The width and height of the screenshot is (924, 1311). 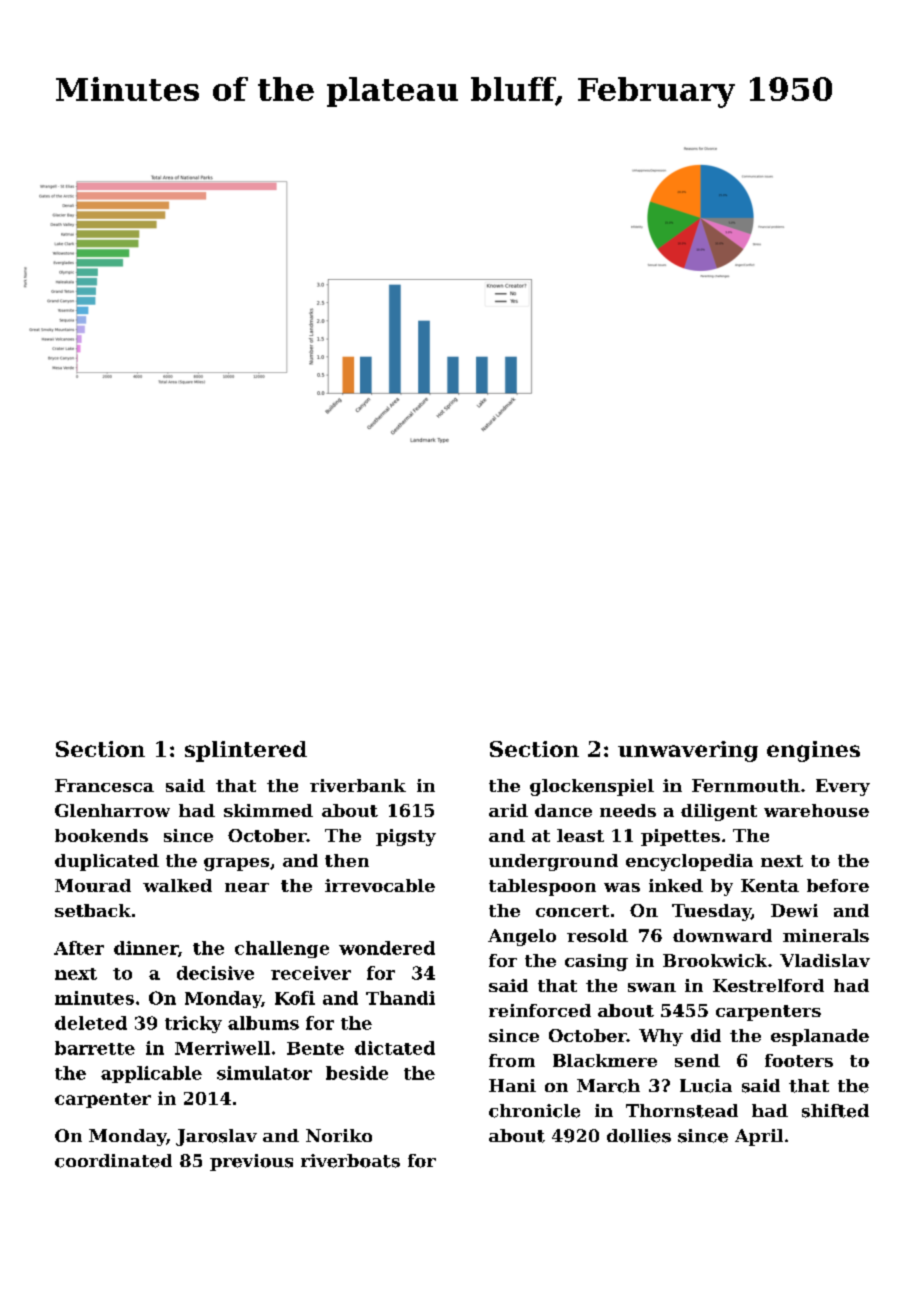 What do you see at coordinates (339, 1135) in the screenshot?
I see `Noriko` at bounding box center [339, 1135].
